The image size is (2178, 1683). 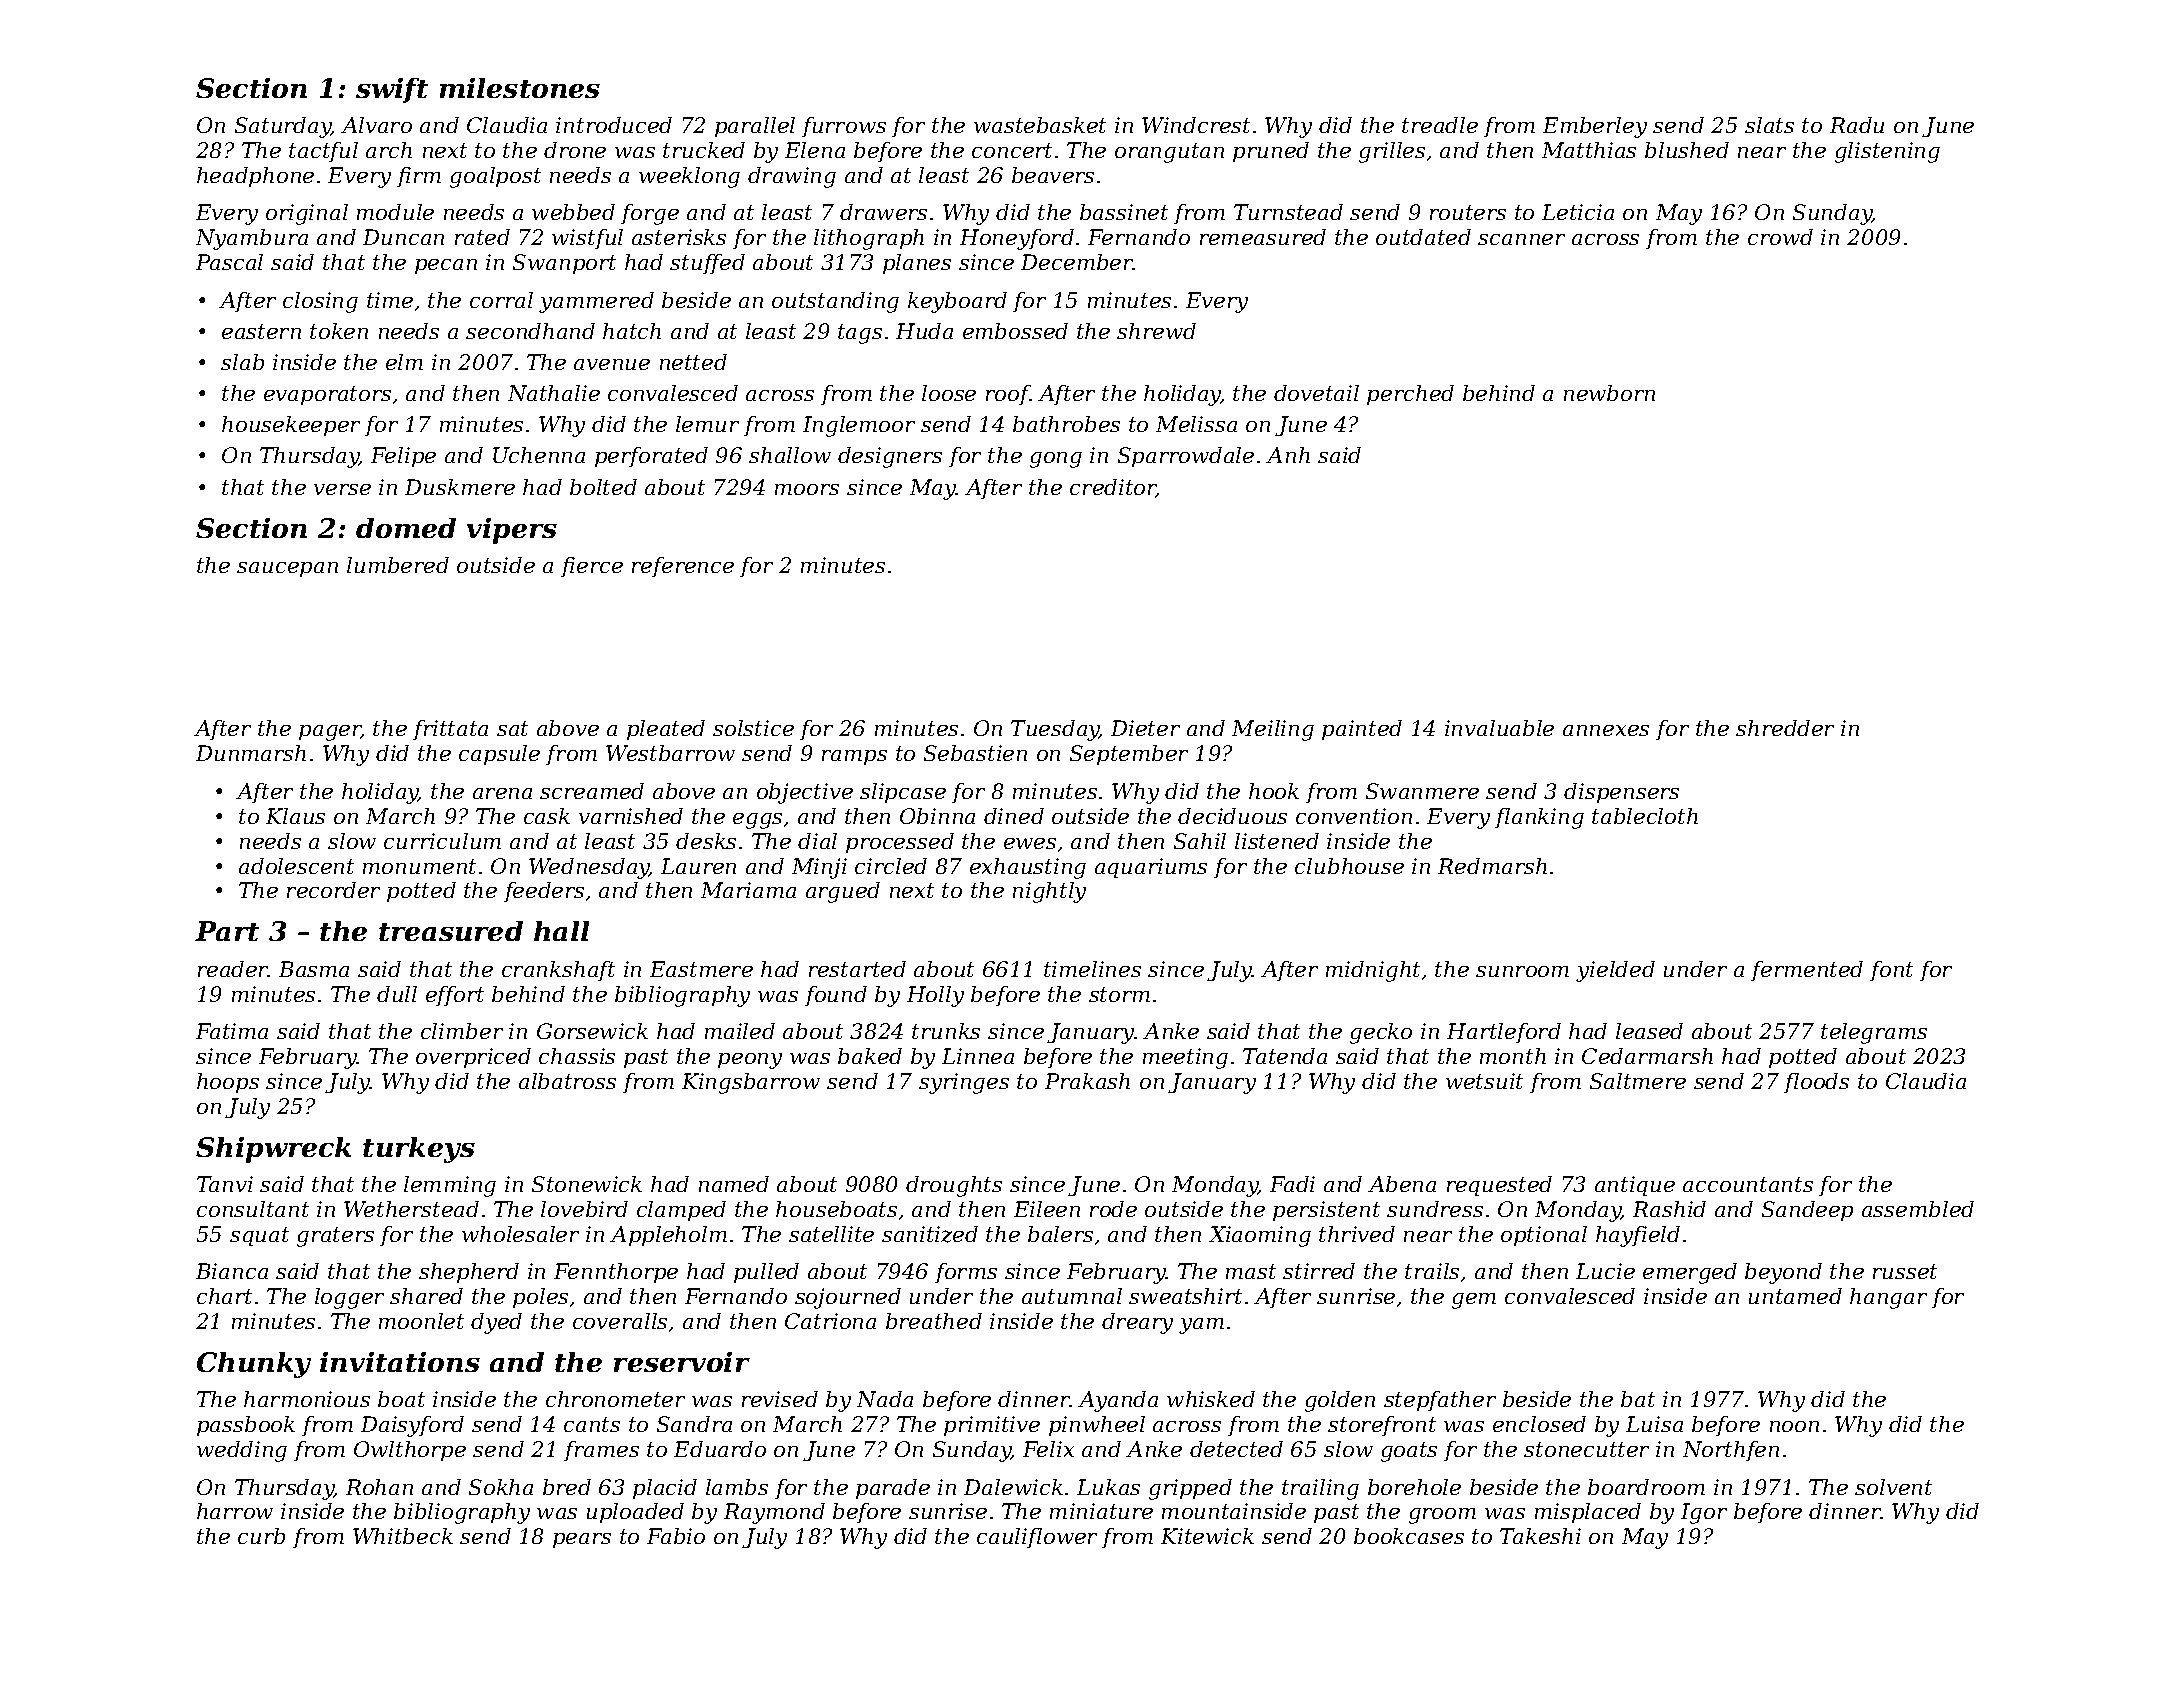 I want to click on slipcase, so click(x=903, y=793).
